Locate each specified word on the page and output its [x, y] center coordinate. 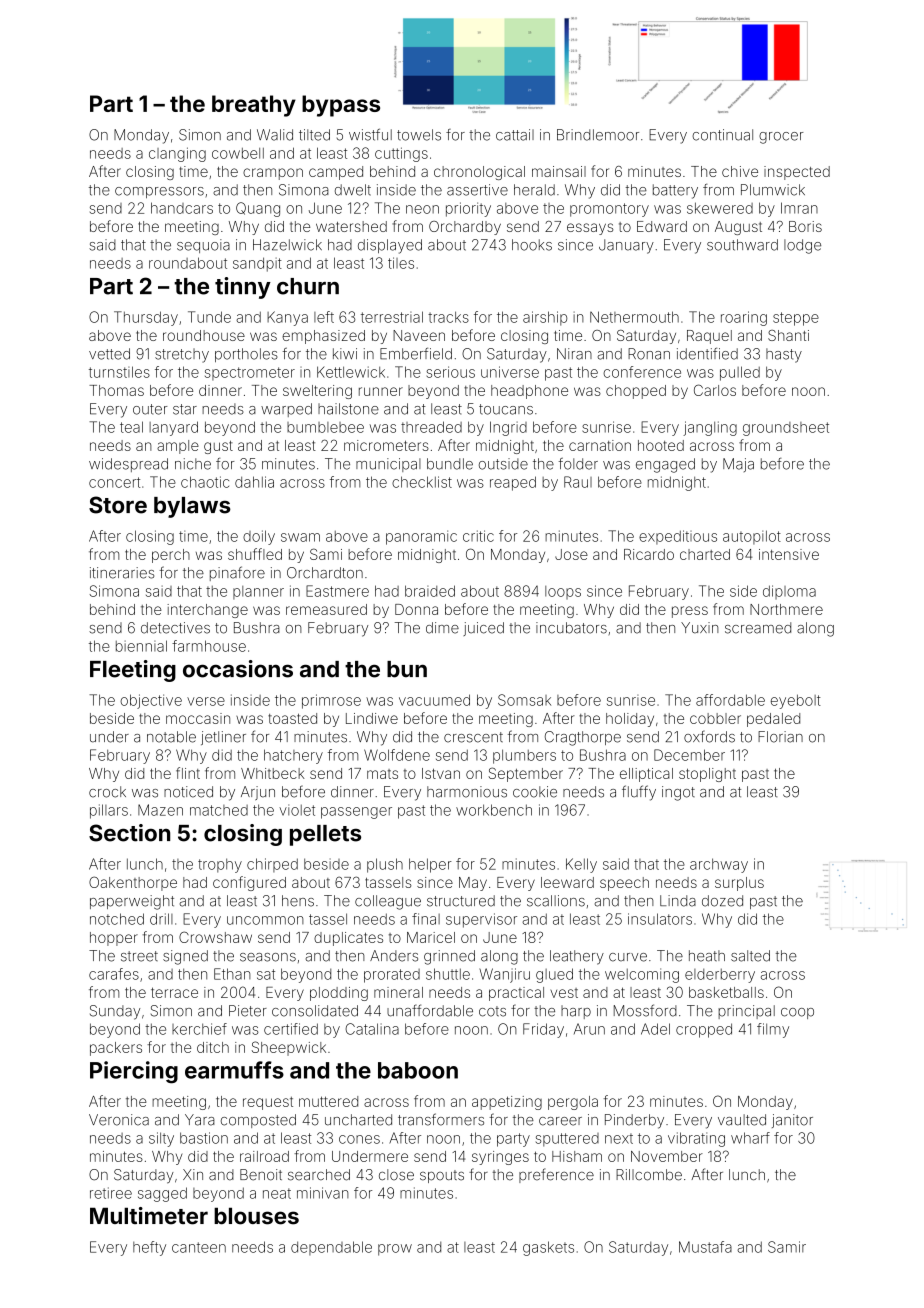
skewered [720, 208]
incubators [571, 628]
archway [719, 865]
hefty [149, 1248]
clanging [177, 154]
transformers [441, 1119]
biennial [141, 646]
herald [534, 190]
